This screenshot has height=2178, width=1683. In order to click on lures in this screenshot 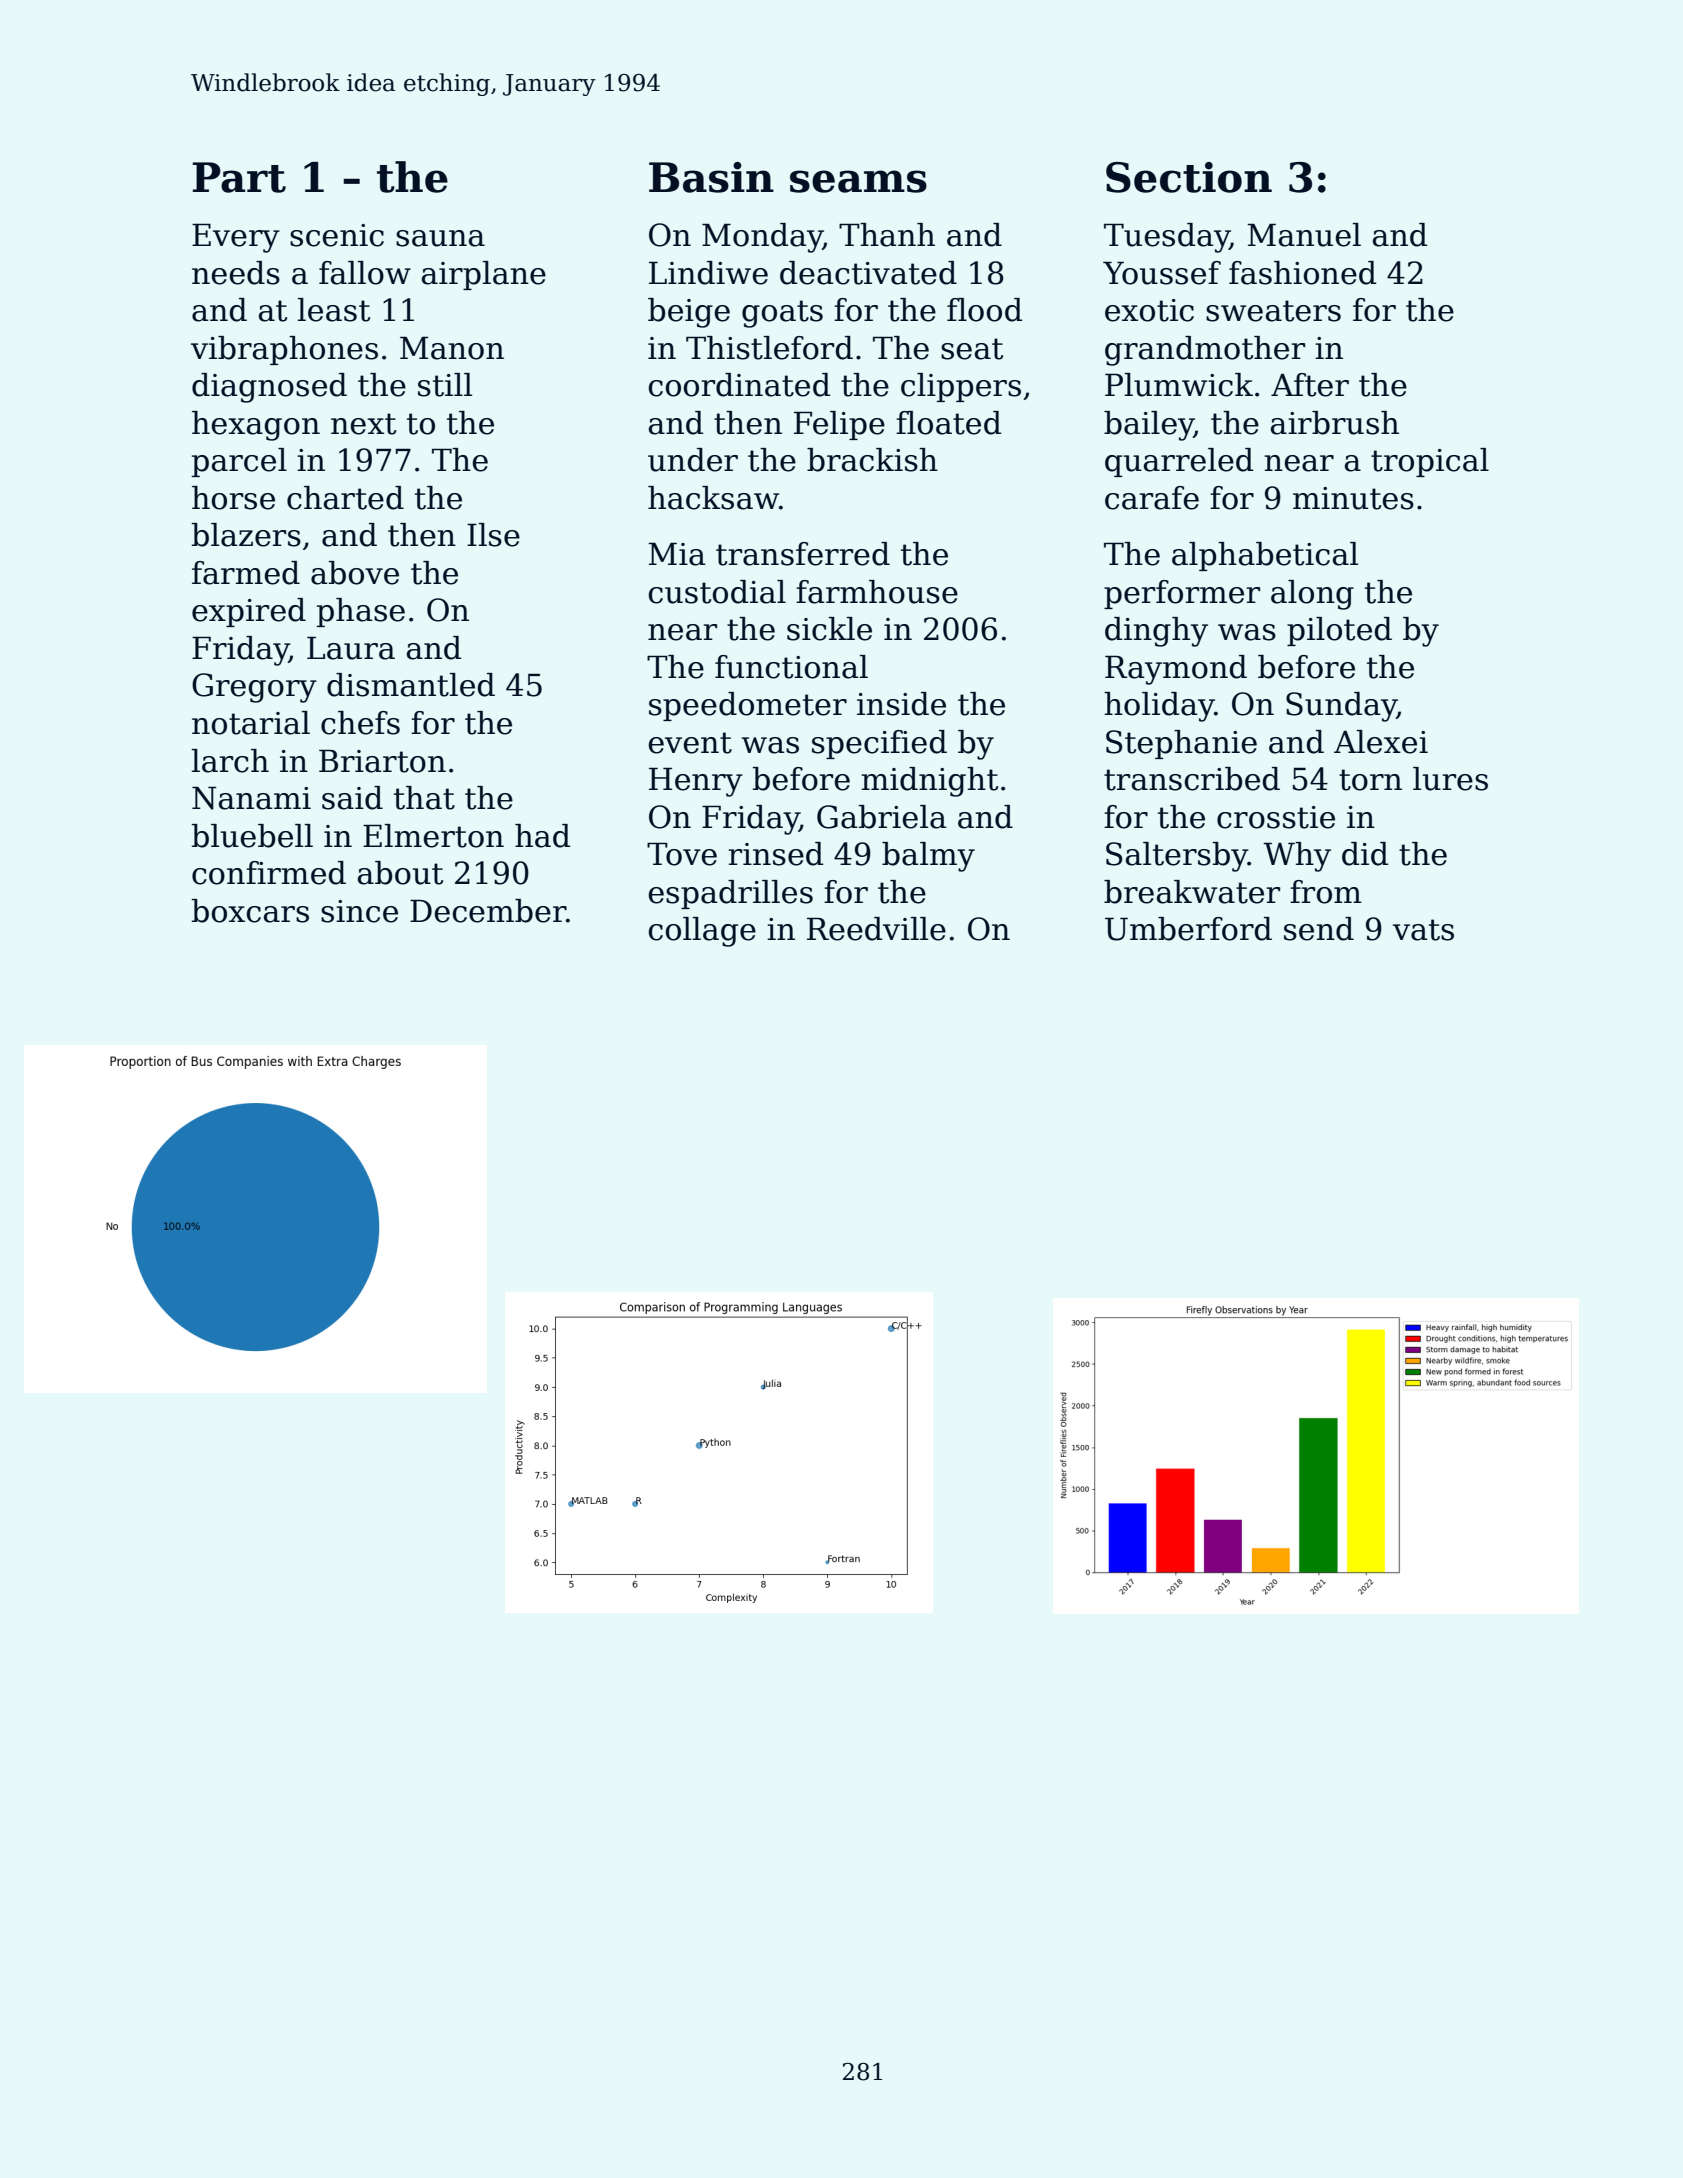, I will do `click(1450, 779)`.
